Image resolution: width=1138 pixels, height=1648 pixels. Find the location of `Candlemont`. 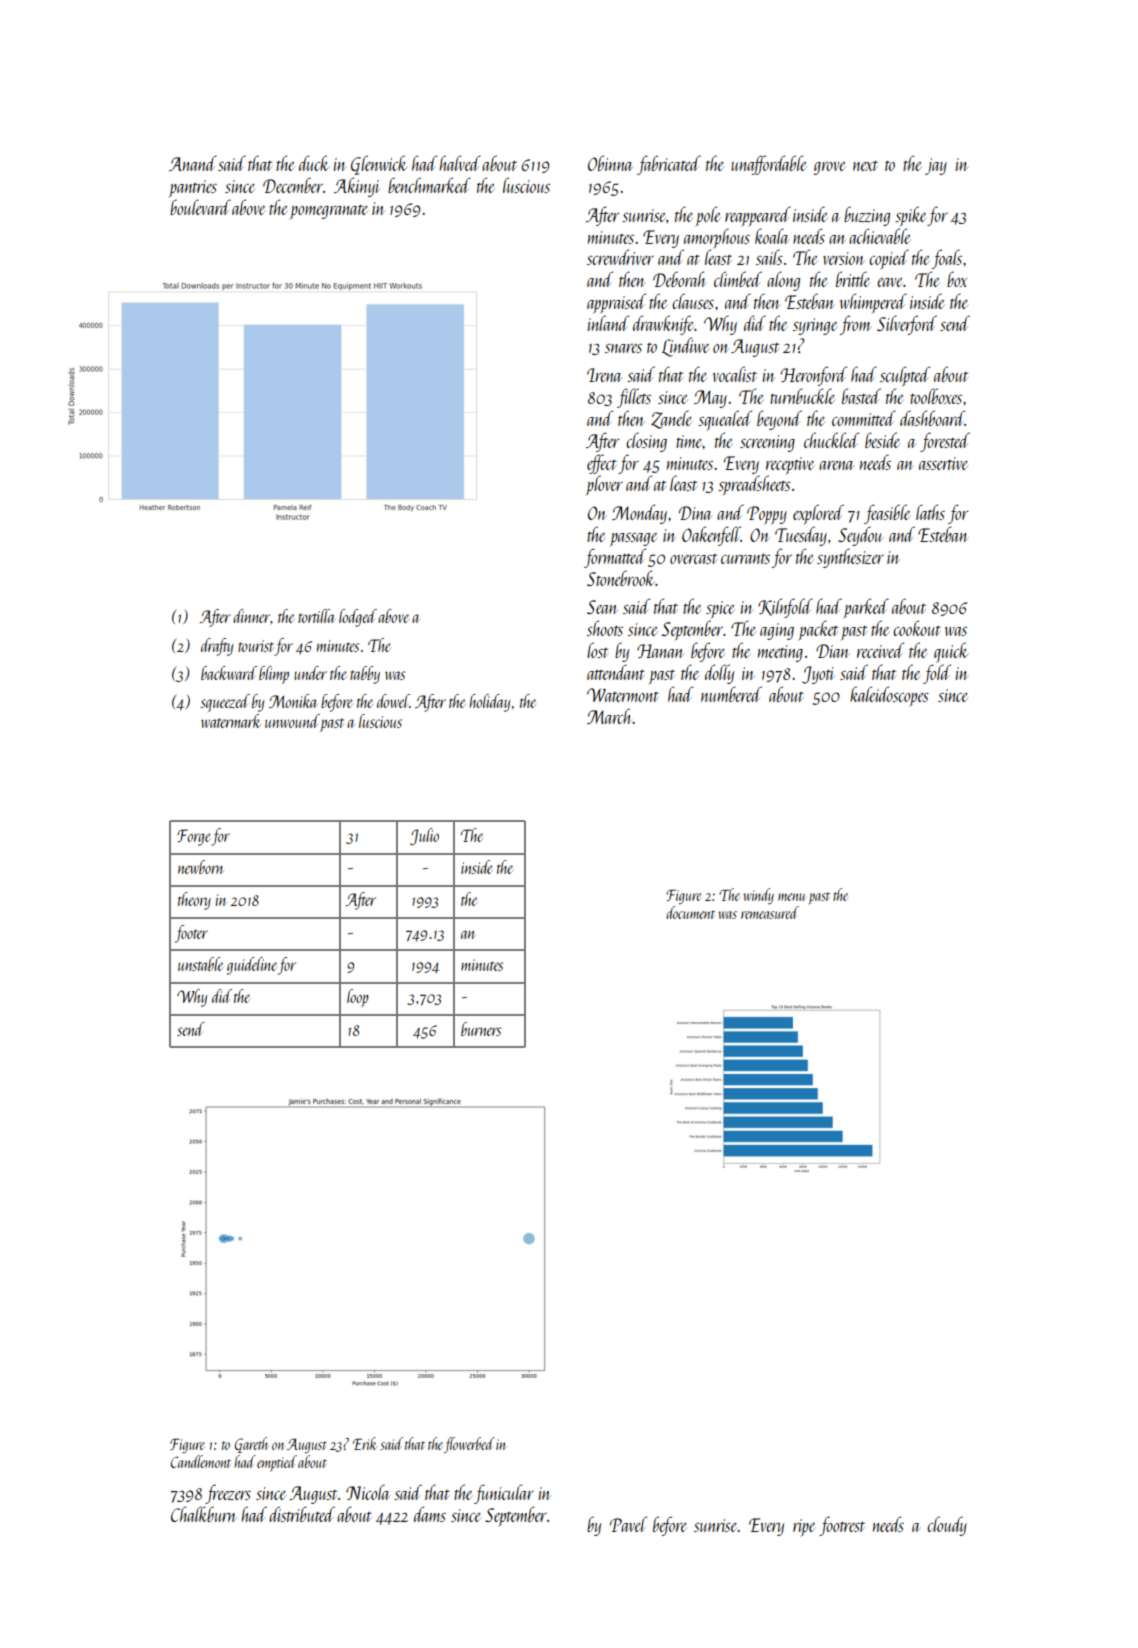

Candlemont is located at coordinates (201, 1461).
